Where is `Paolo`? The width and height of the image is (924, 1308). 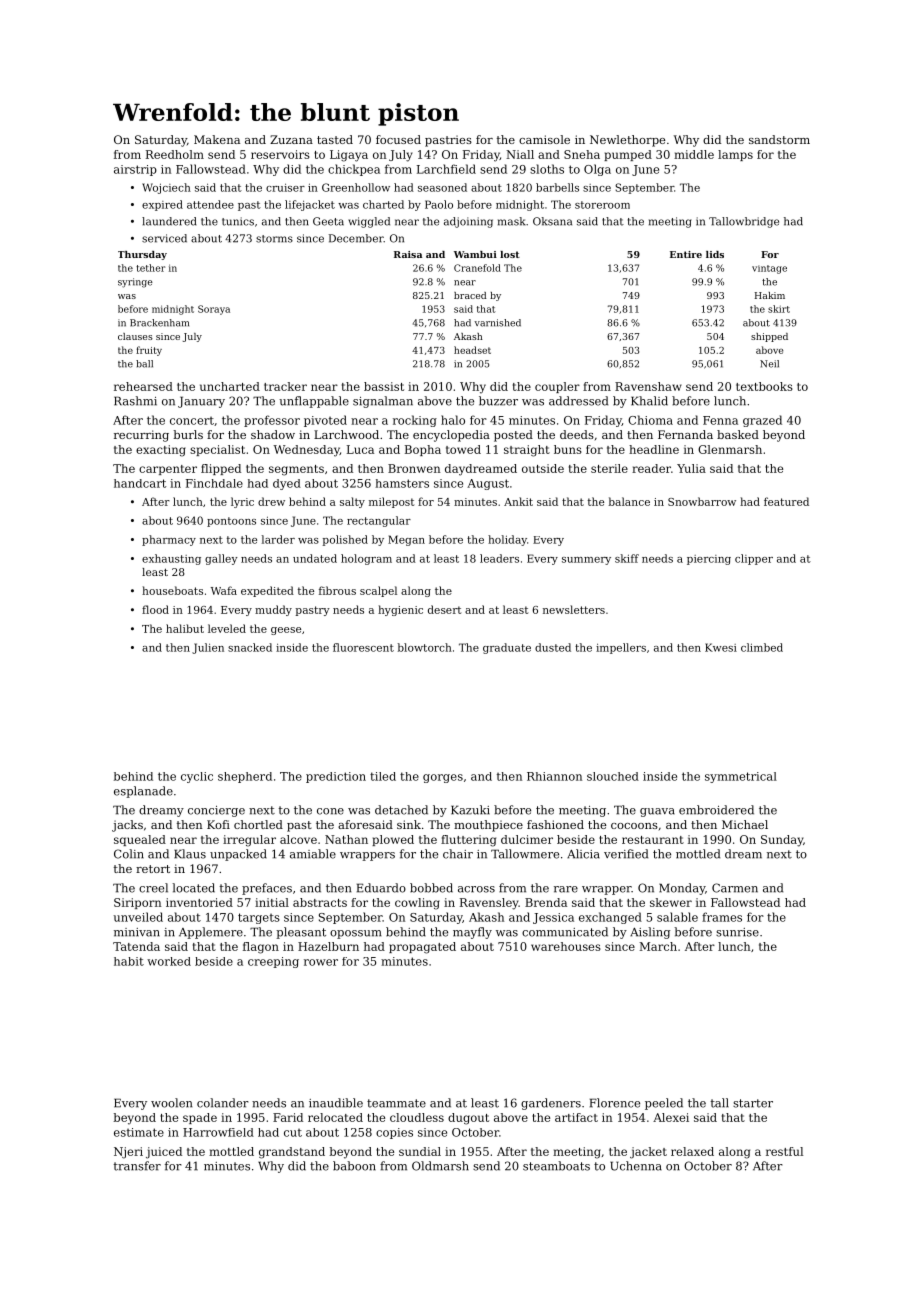
Paolo is located at coordinates (439, 204).
